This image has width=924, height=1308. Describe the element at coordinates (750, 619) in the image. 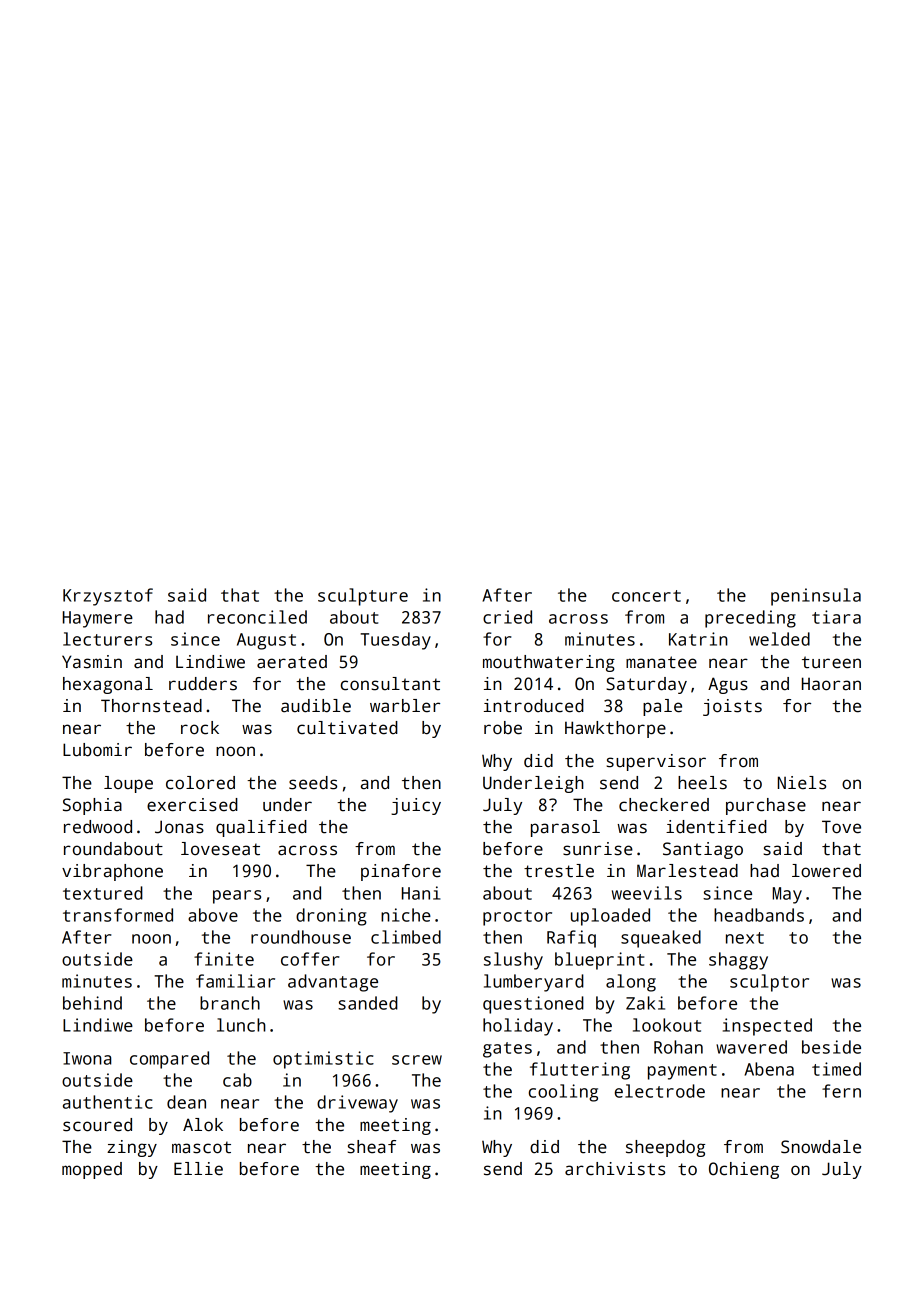

I see `preceding` at that location.
